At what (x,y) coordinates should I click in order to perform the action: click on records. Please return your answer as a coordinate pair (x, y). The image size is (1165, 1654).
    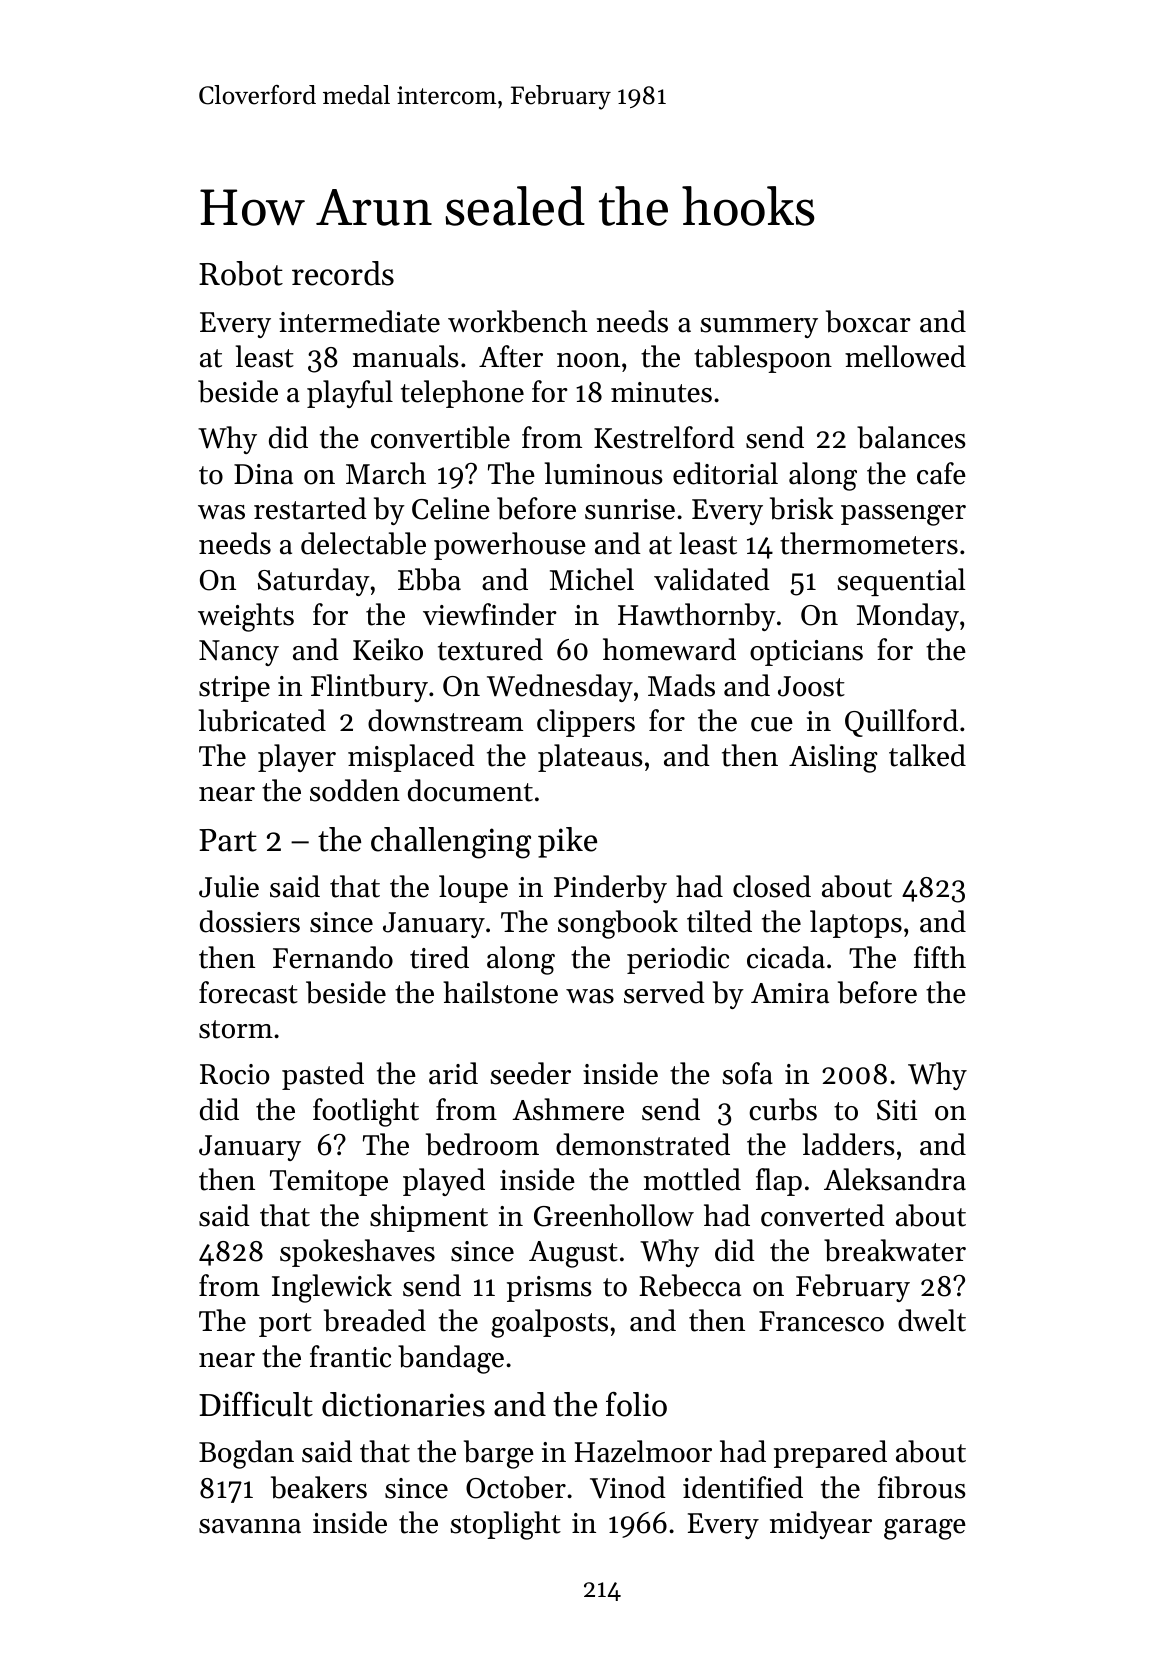
    Looking at the image, I should click on (343, 273).
